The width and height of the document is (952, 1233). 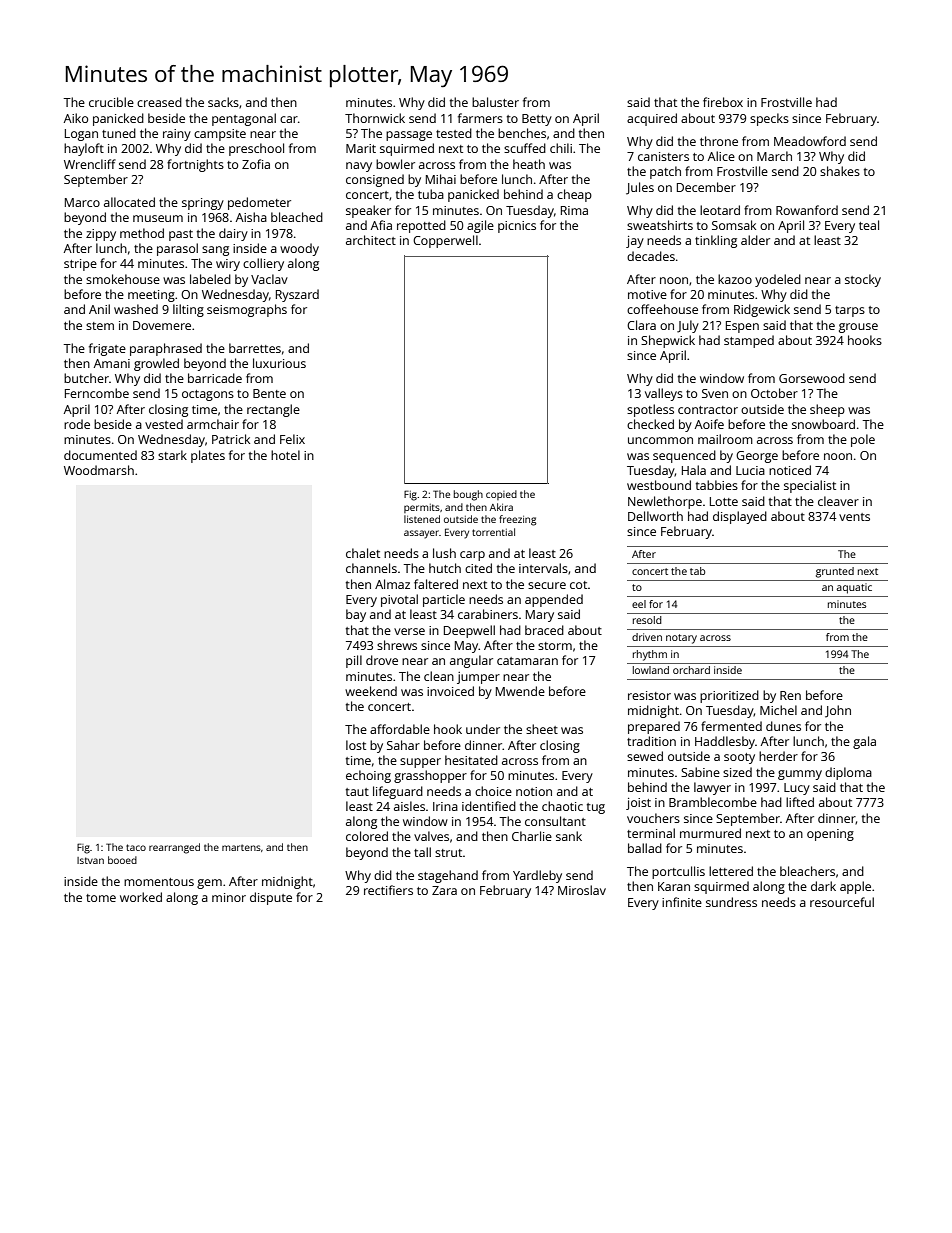 What do you see at coordinates (210, 279) in the document?
I see `labeled` at bounding box center [210, 279].
